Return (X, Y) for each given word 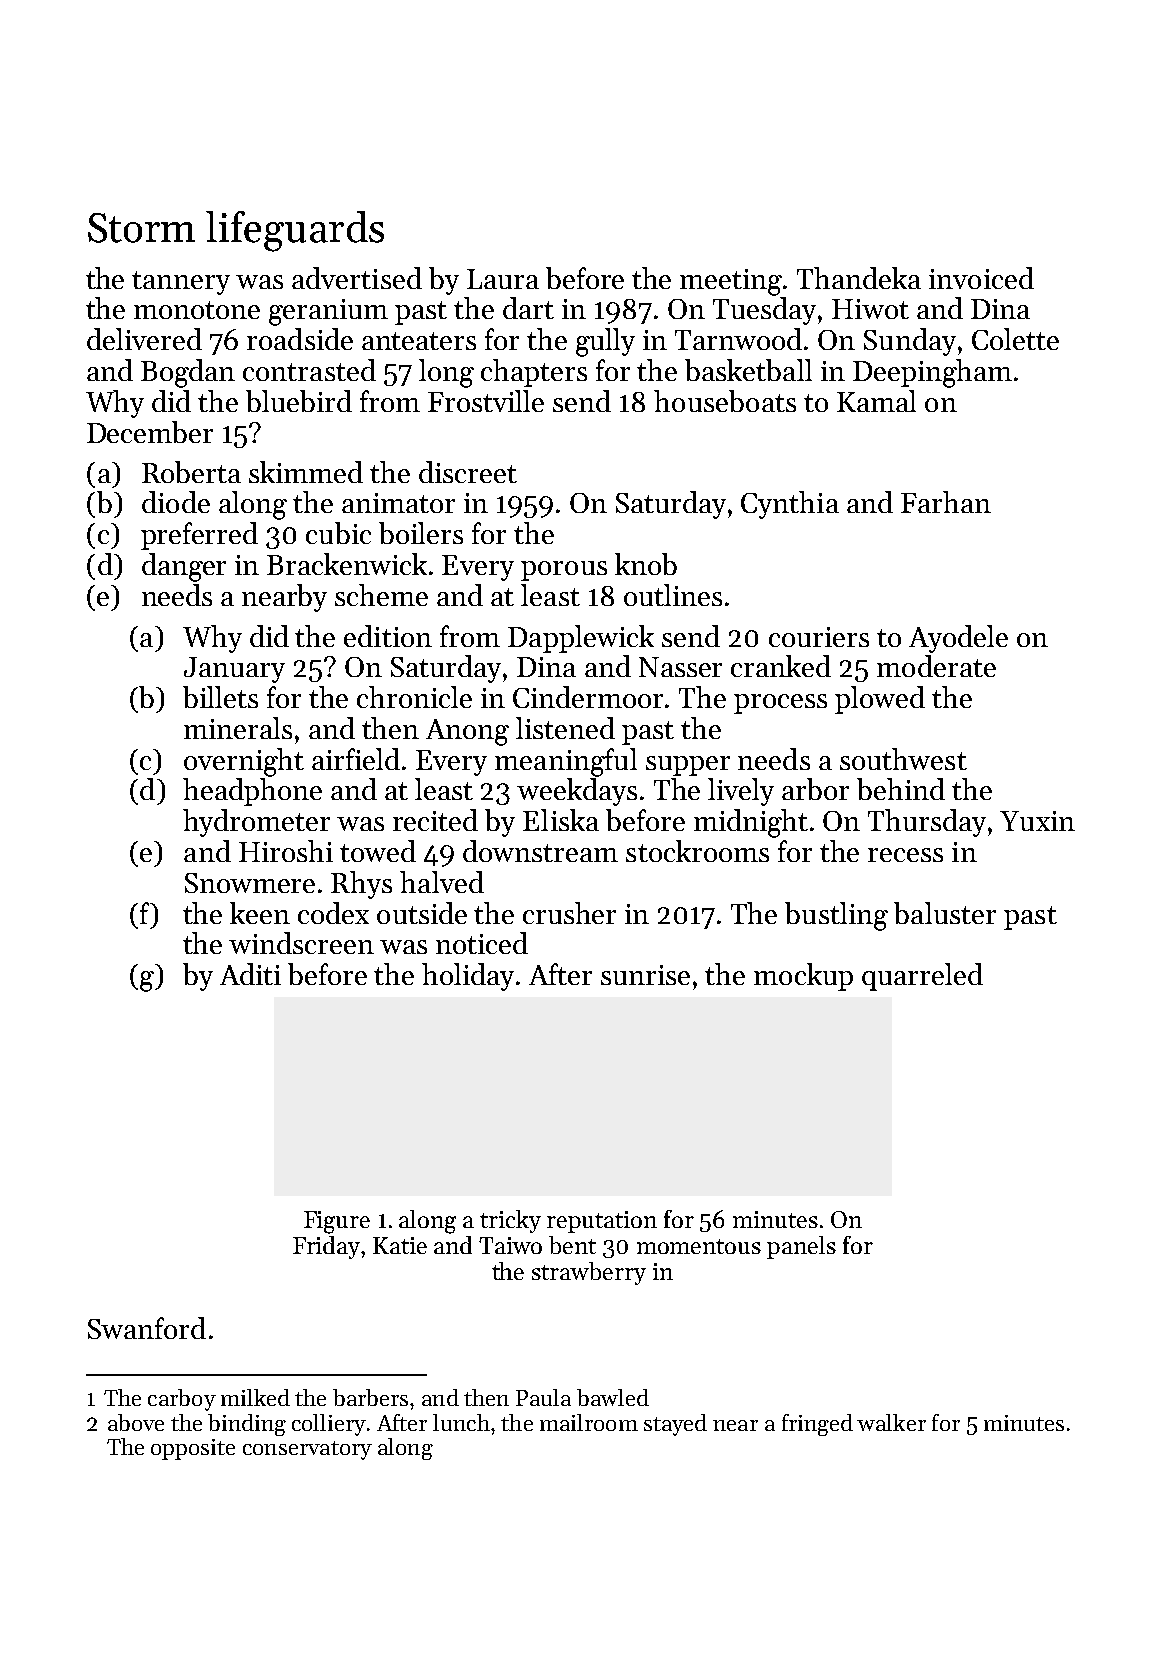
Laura (503, 279)
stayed (675, 1425)
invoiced (981, 278)
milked (255, 1397)
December (150, 432)
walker (891, 1422)
